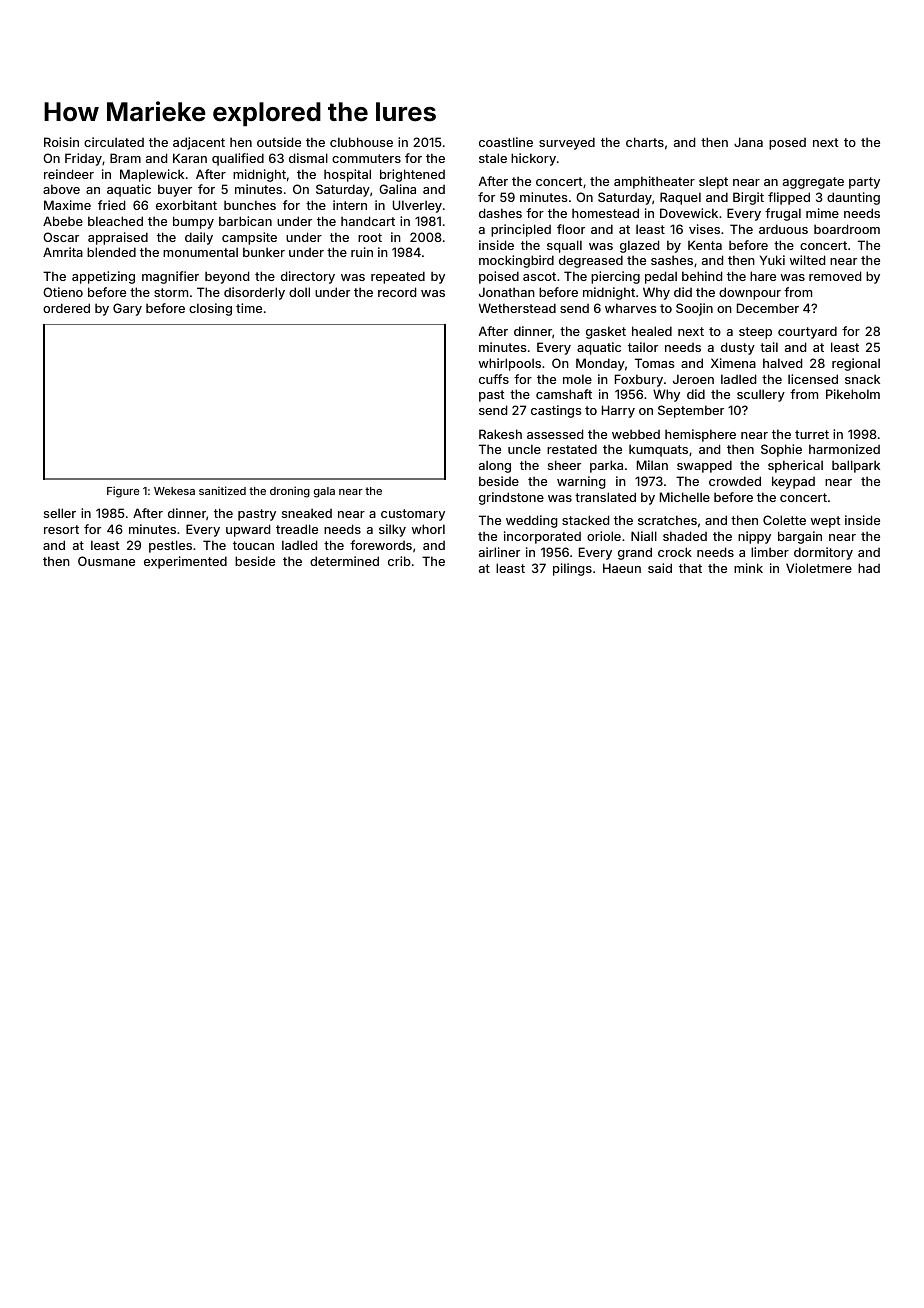 The image size is (924, 1308). I want to click on cuffs, so click(494, 379).
